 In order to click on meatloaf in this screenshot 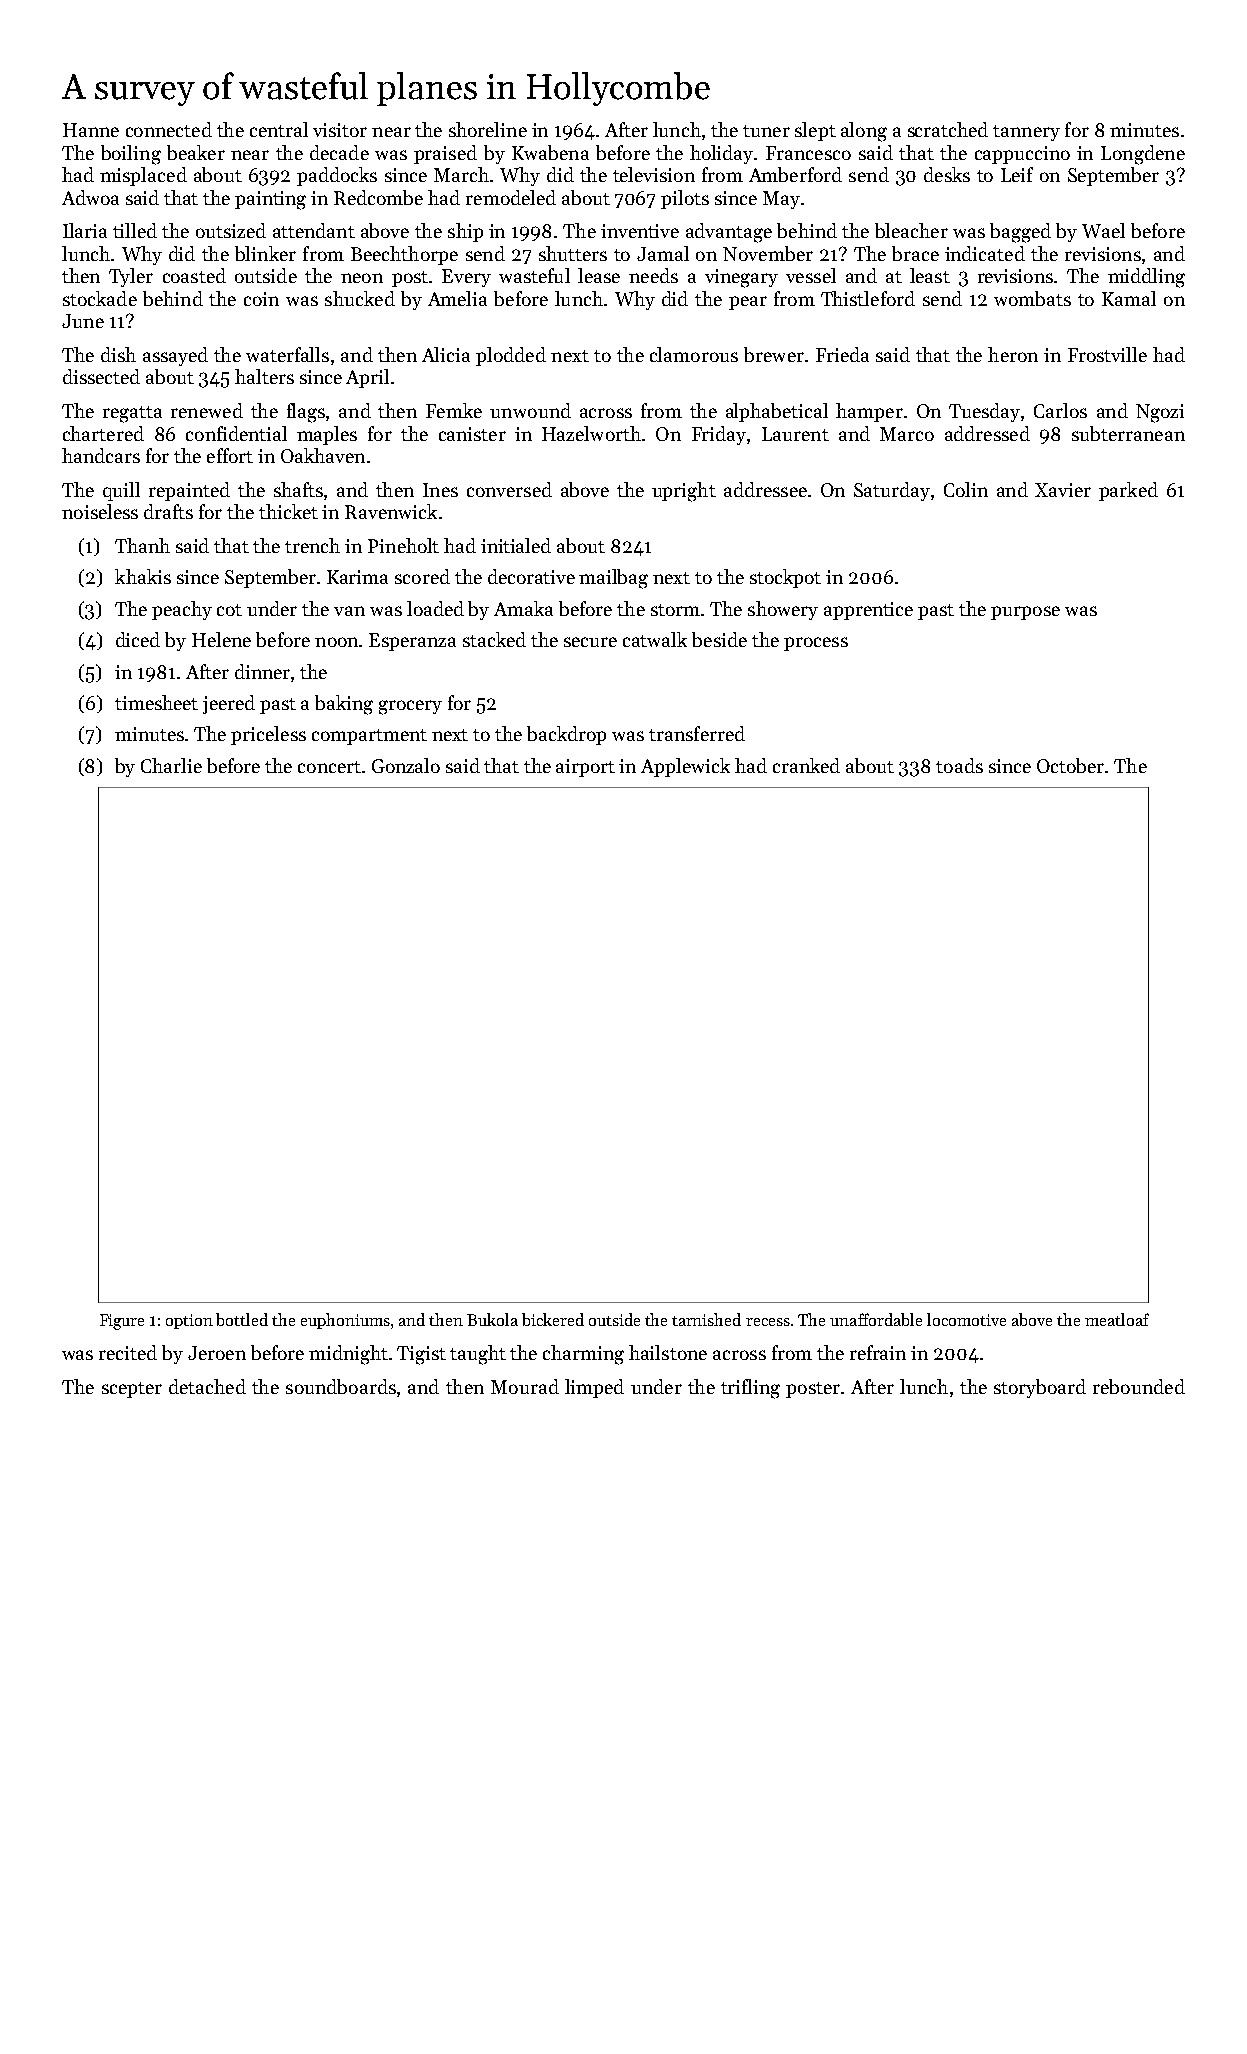, I will do `click(1117, 1319)`.
